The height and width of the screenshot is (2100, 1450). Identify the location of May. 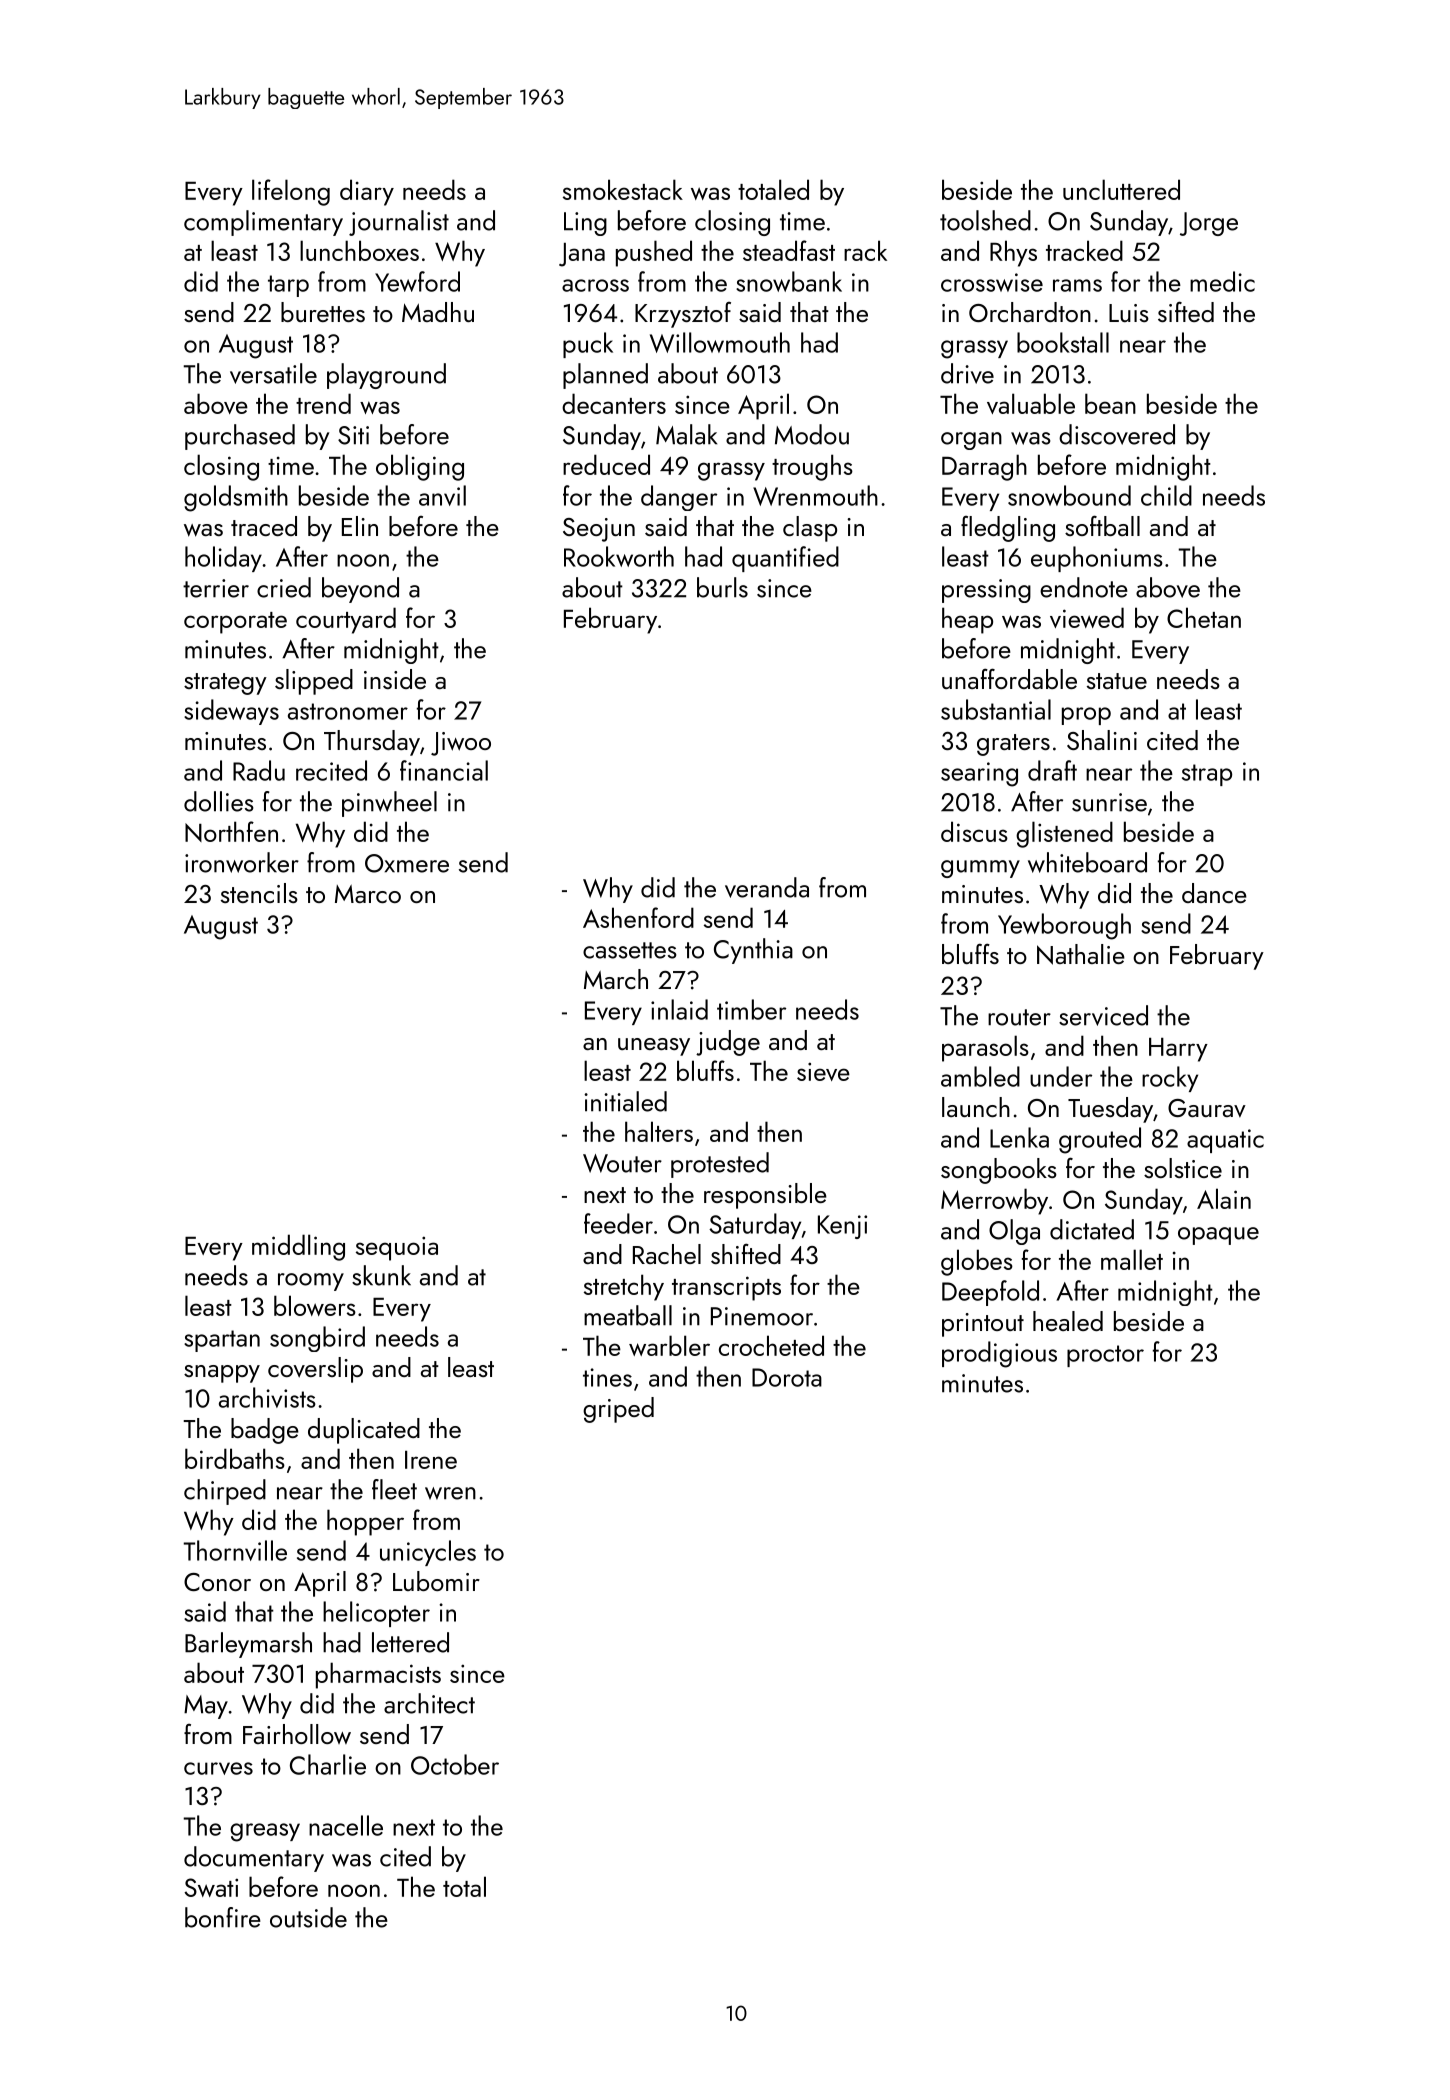
(206, 1707).
